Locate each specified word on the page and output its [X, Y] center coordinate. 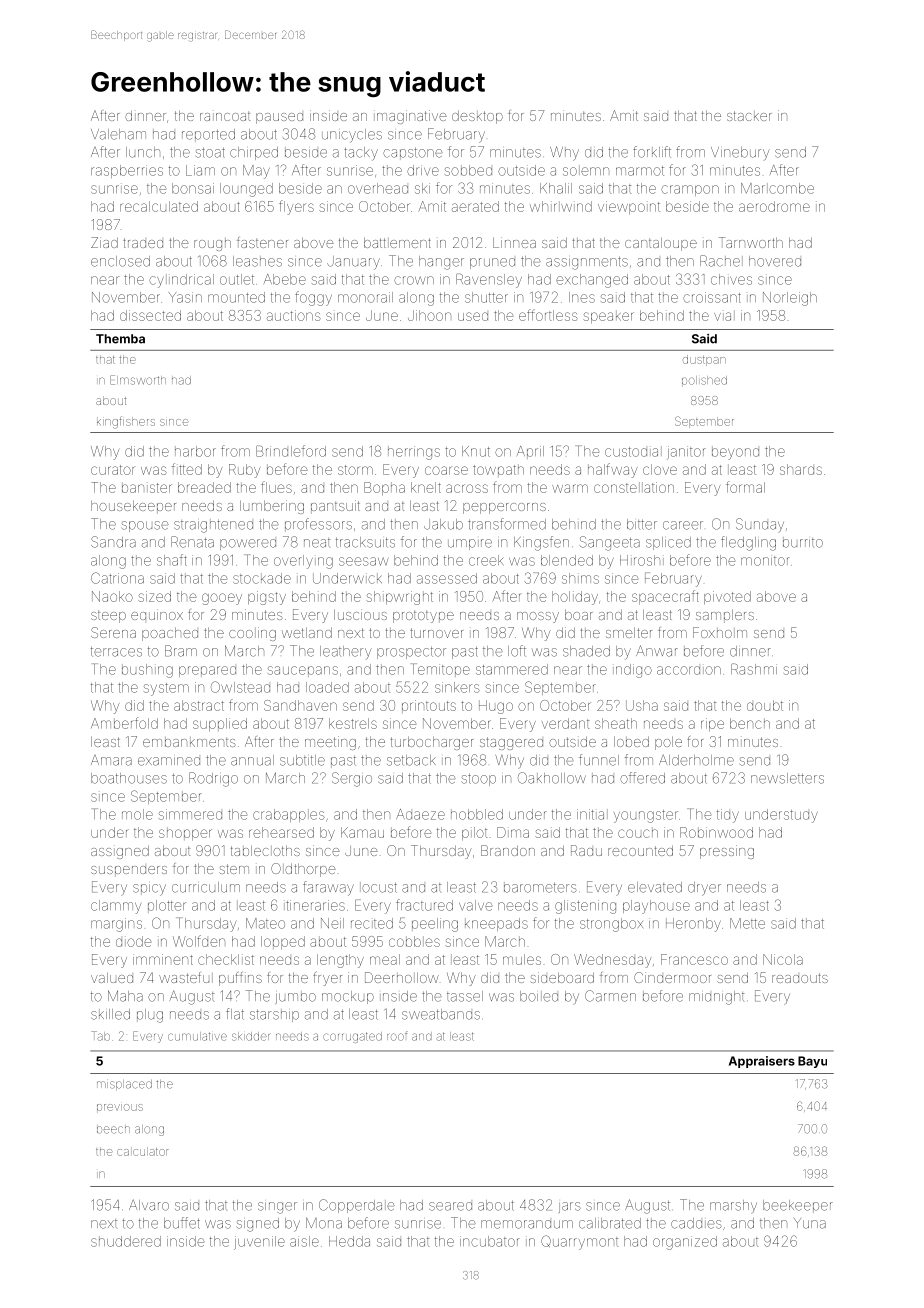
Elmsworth [138, 380]
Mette [747, 923]
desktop [477, 117]
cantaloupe [661, 244]
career [683, 525]
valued [112, 978]
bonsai [193, 188]
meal [385, 959]
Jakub [443, 524]
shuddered [126, 1241]
